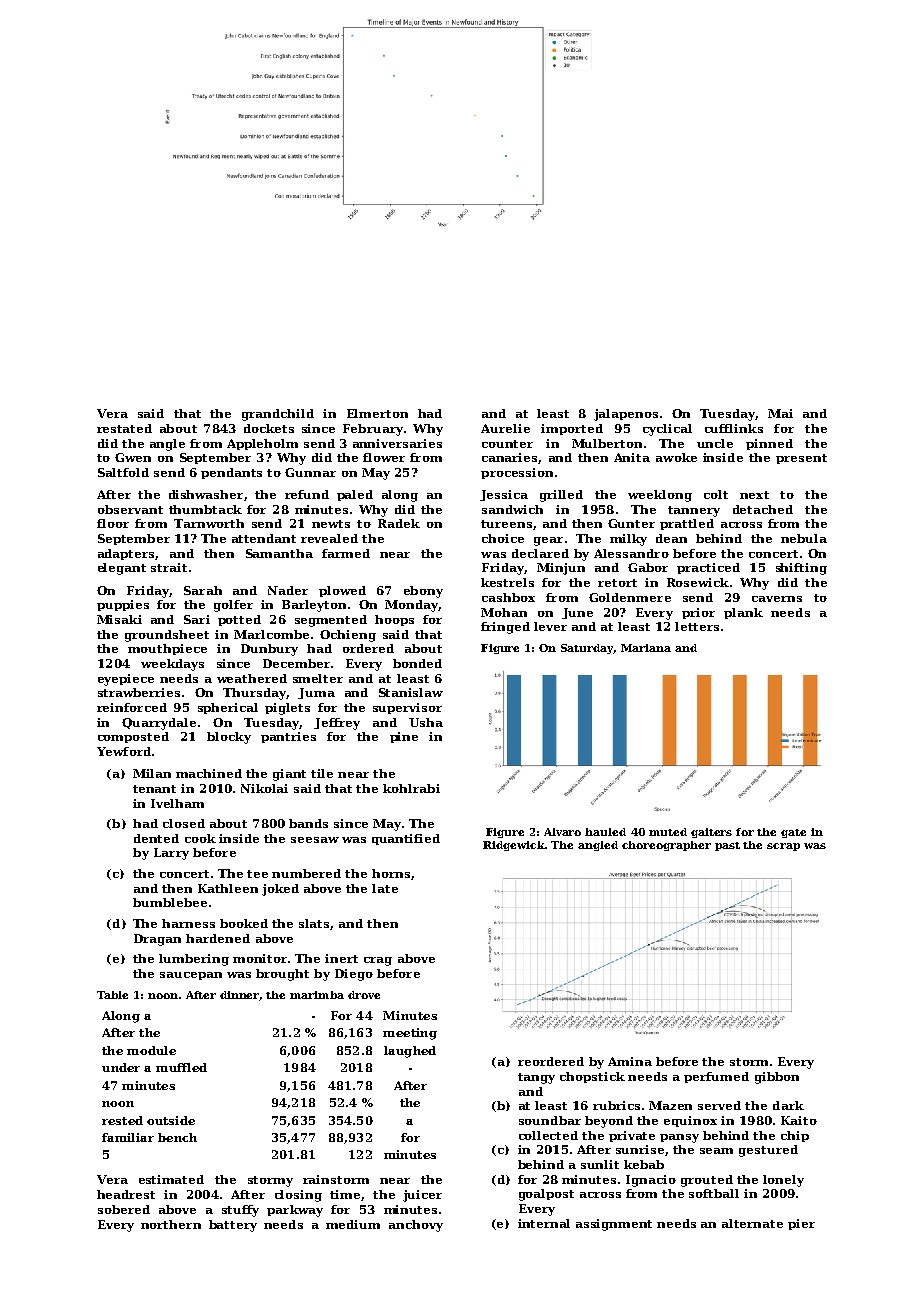  Describe the element at coordinates (631, 523) in the document. I see `Gunter` at that location.
